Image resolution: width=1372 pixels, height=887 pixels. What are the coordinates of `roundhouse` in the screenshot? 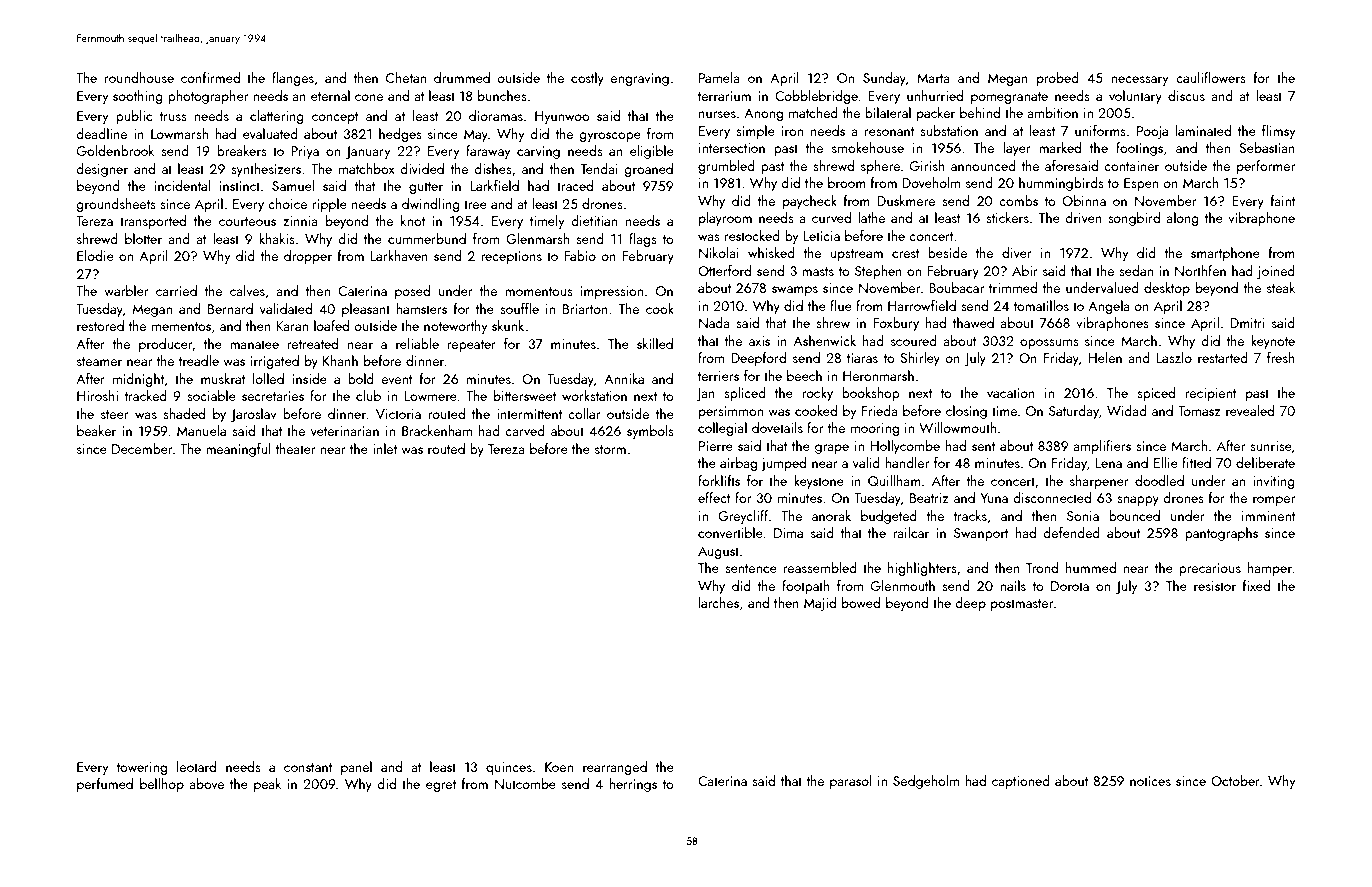 It's located at (139, 77).
